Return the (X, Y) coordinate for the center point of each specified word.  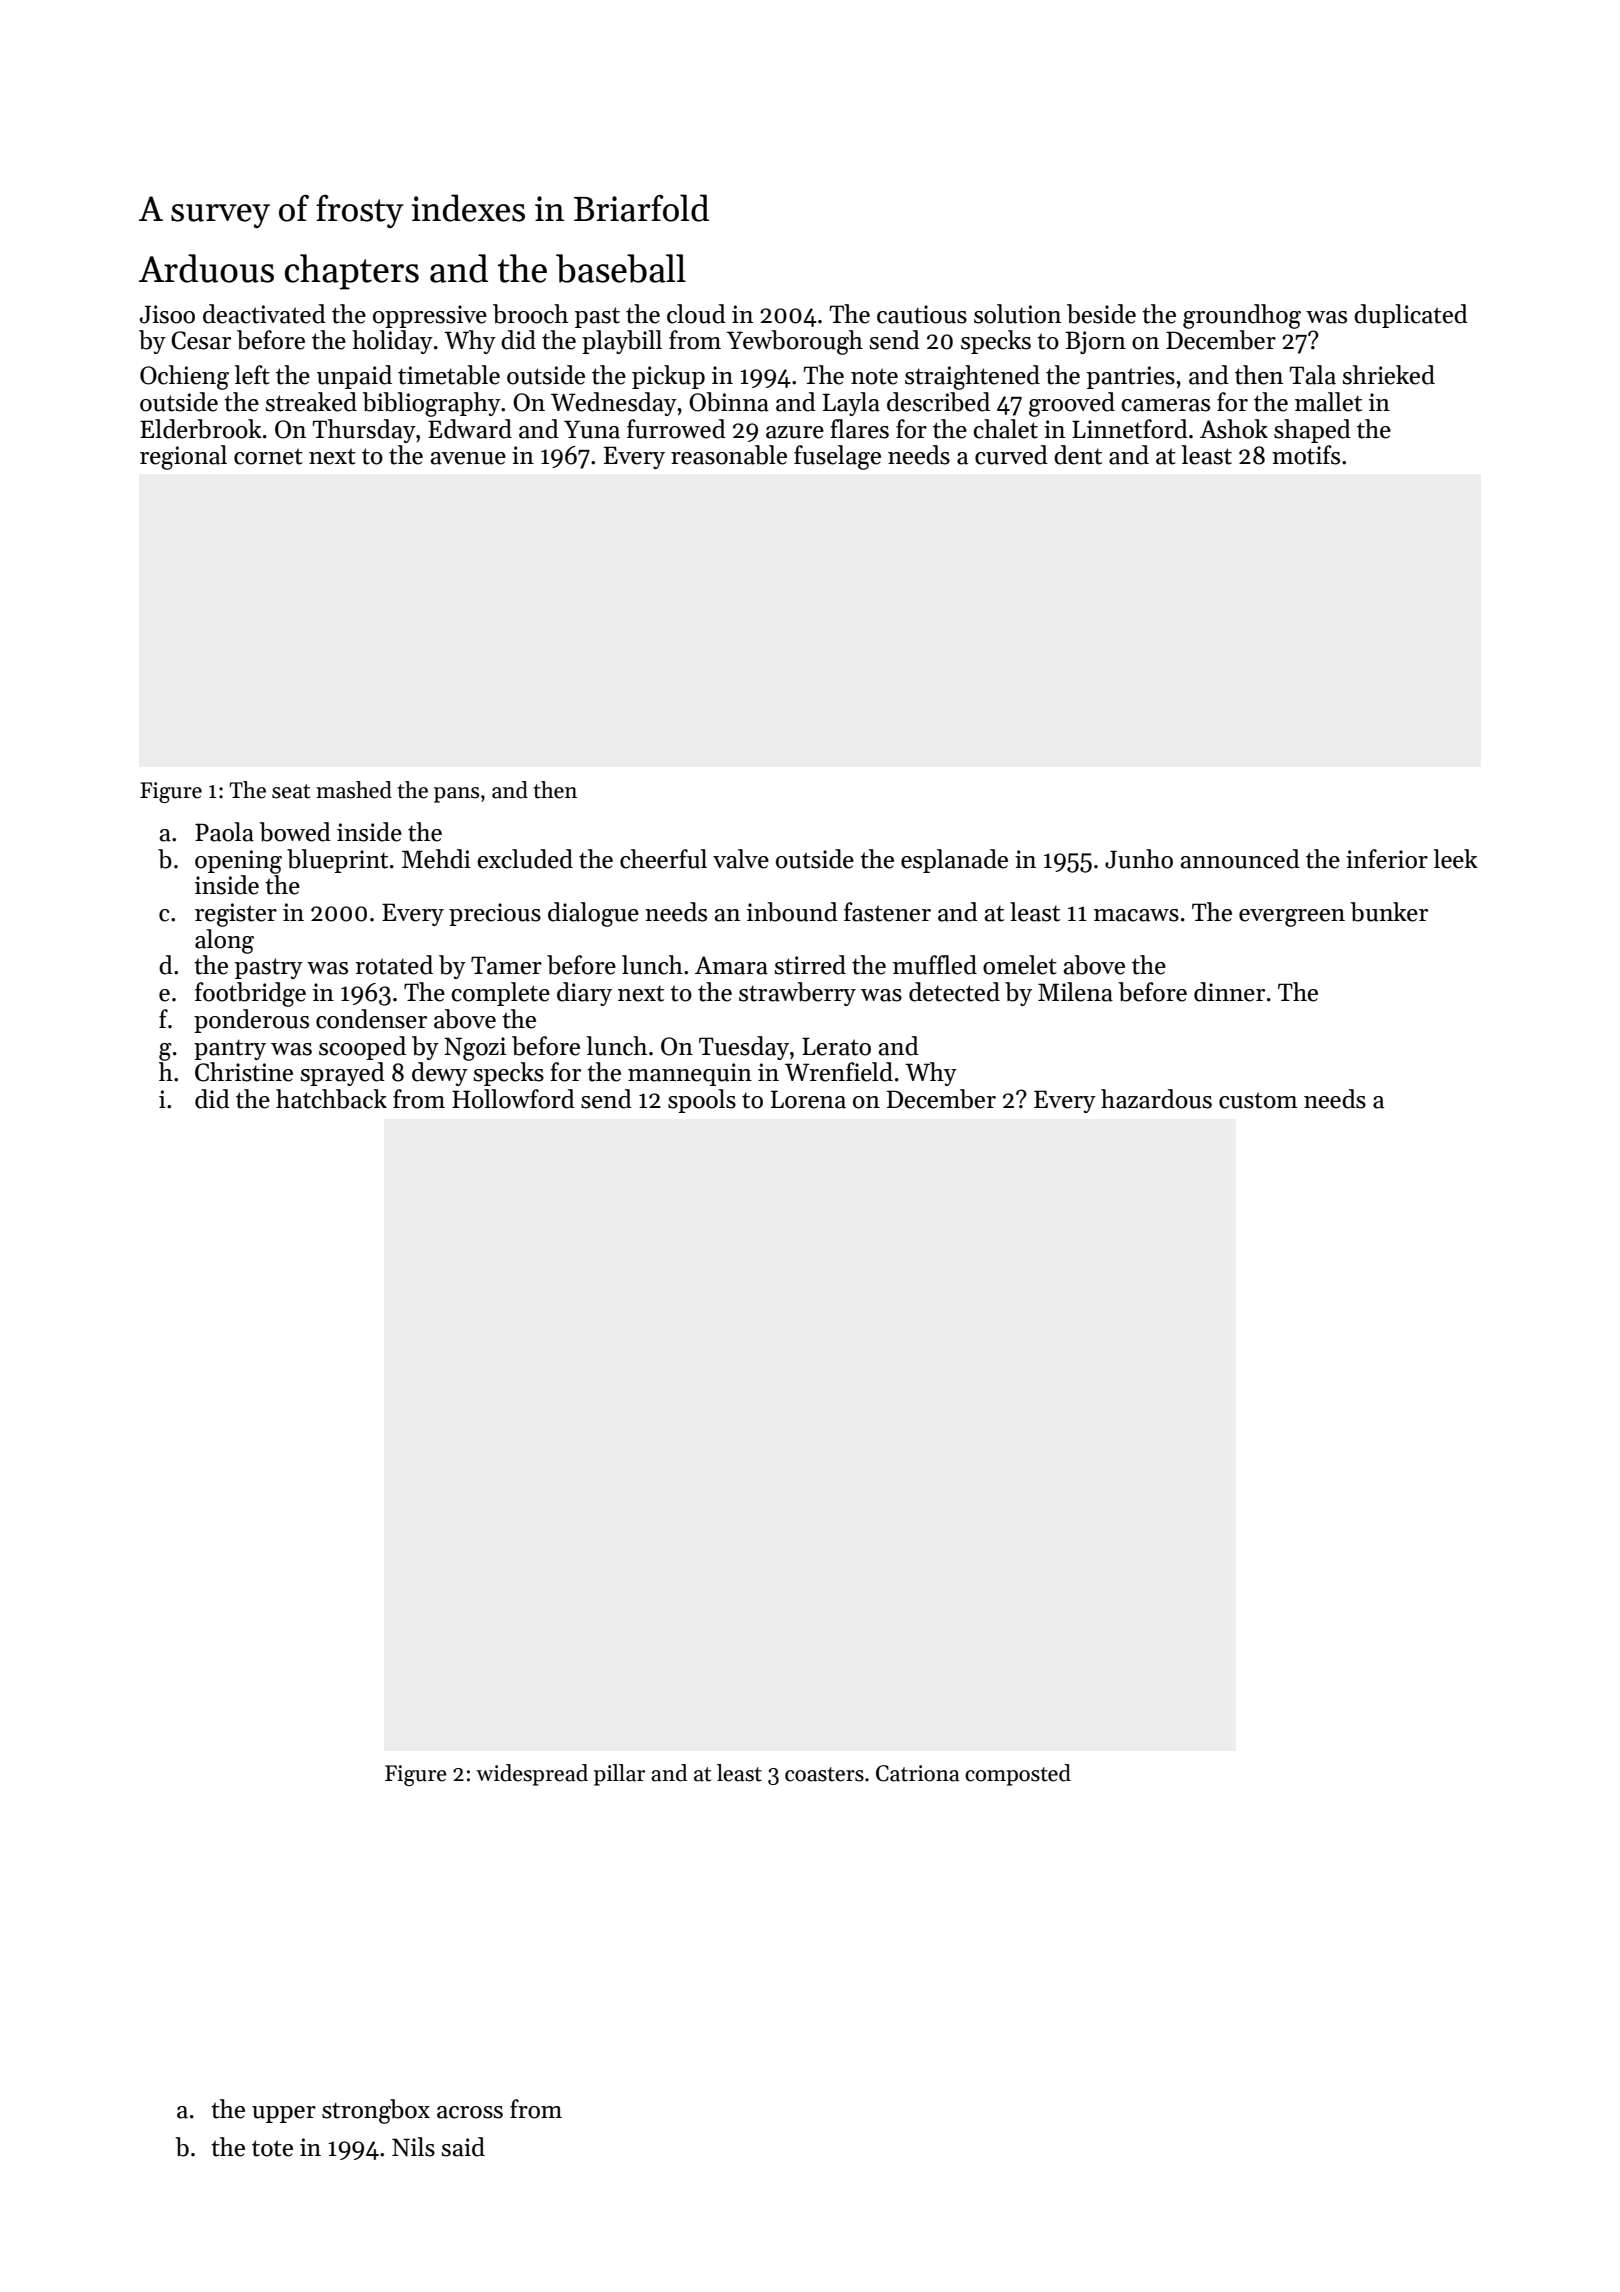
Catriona (918, 1773)
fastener (887, 912)
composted (1018, 1775)
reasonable (729, 455)
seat (291, 791)
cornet (268, 456)
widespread (532, 1775)
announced (1240, 859)
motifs (1306, 455)
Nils (413, 2147)
